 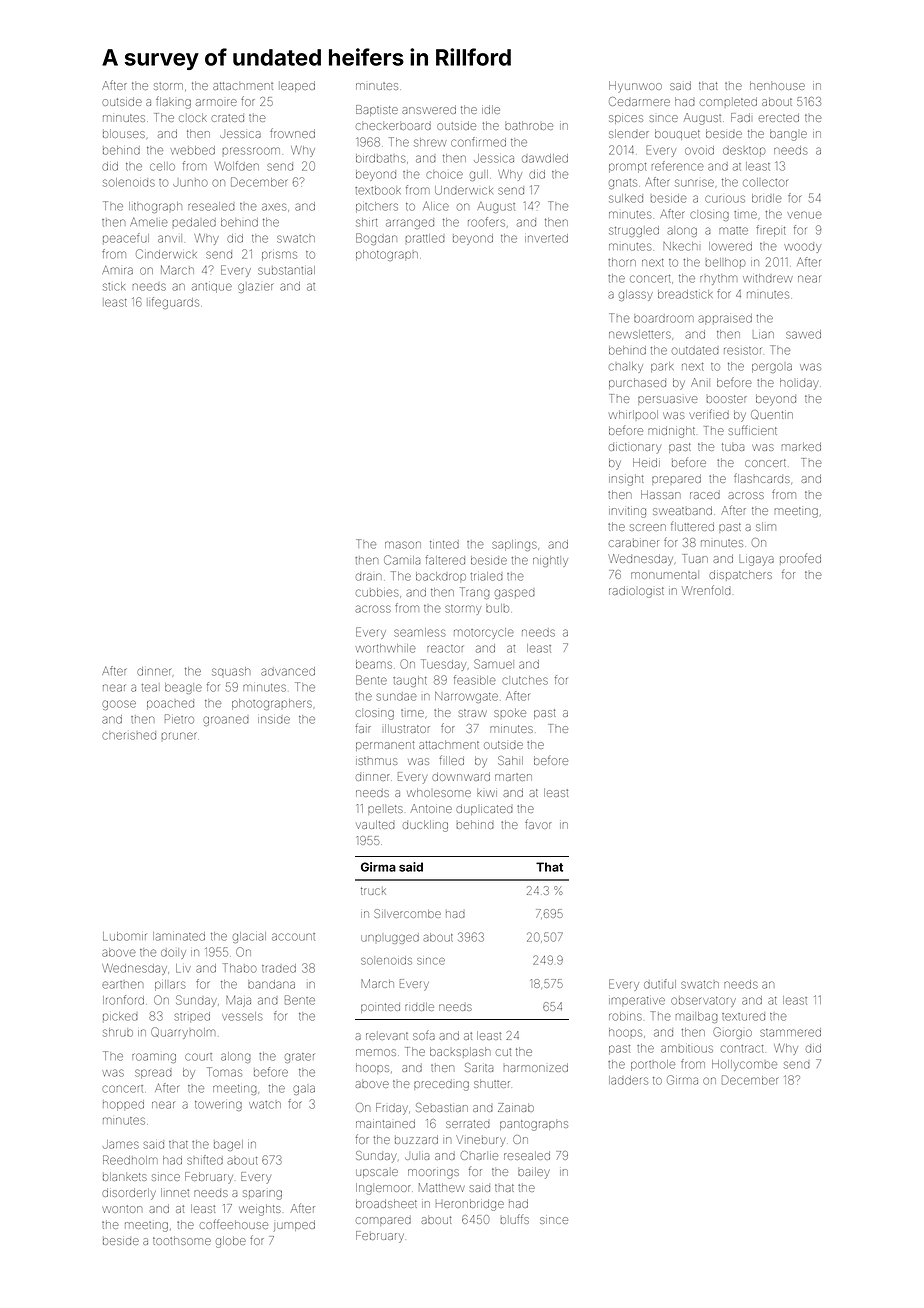 What do you see at coordinates (800, 559) in the page?
I see `proofed` at bounding box center [800, 559].
